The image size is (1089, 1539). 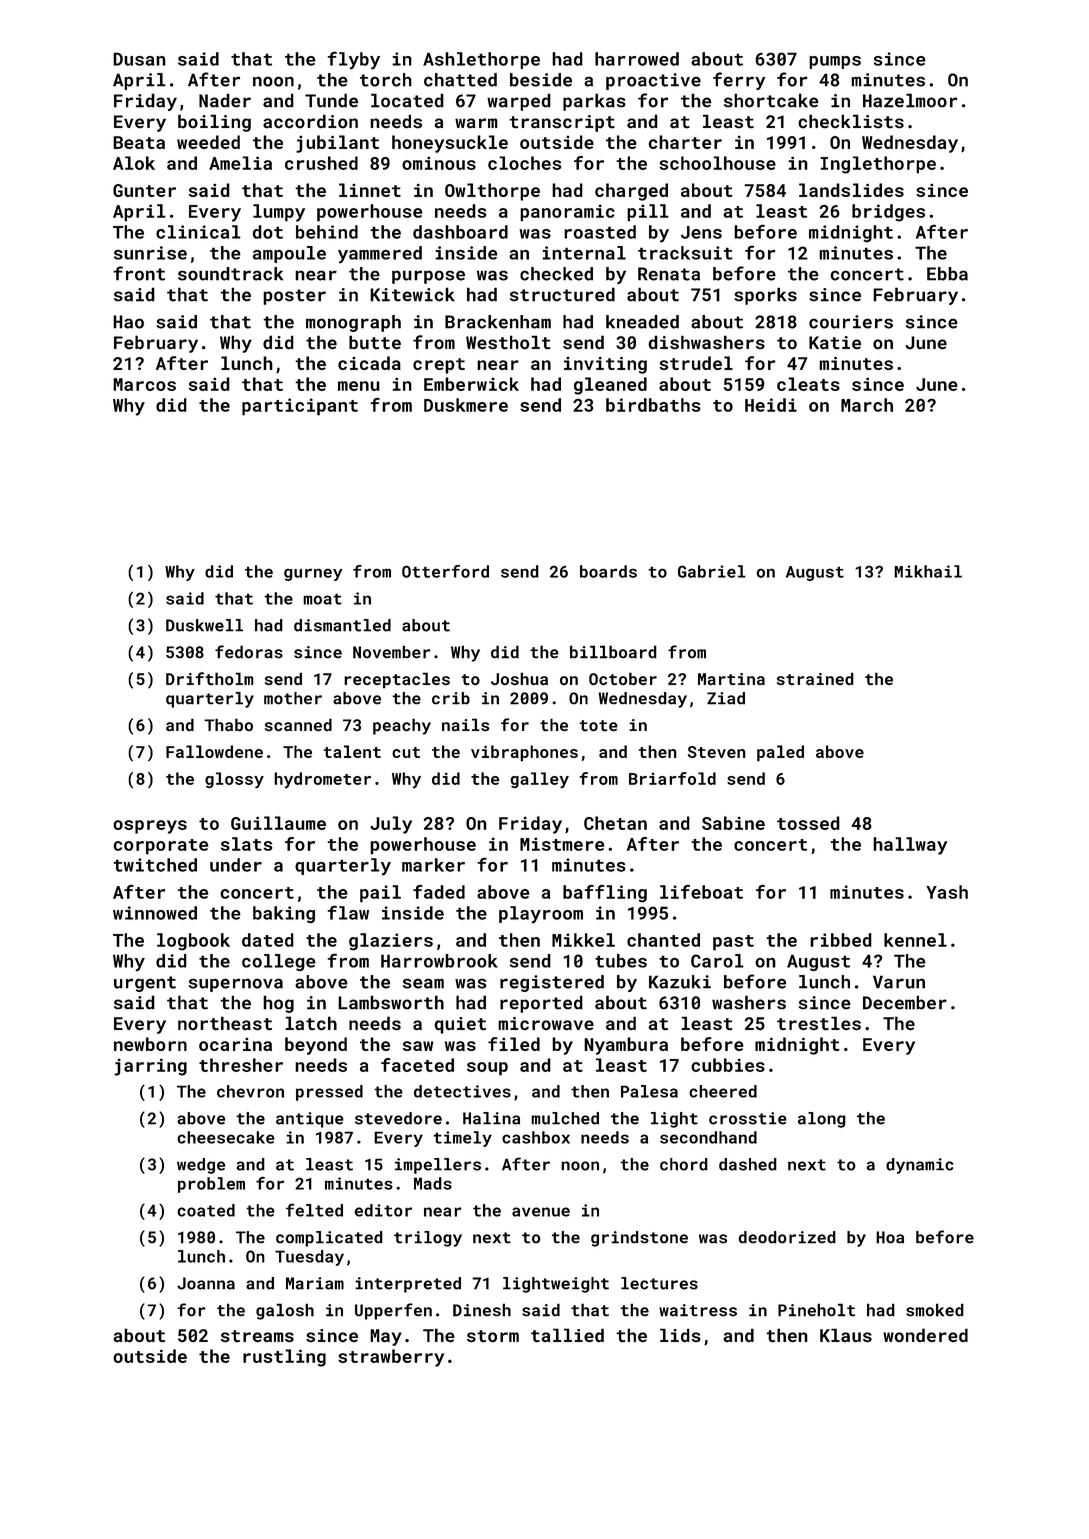 I want to click on corporate, so click(x=160, y=847).
